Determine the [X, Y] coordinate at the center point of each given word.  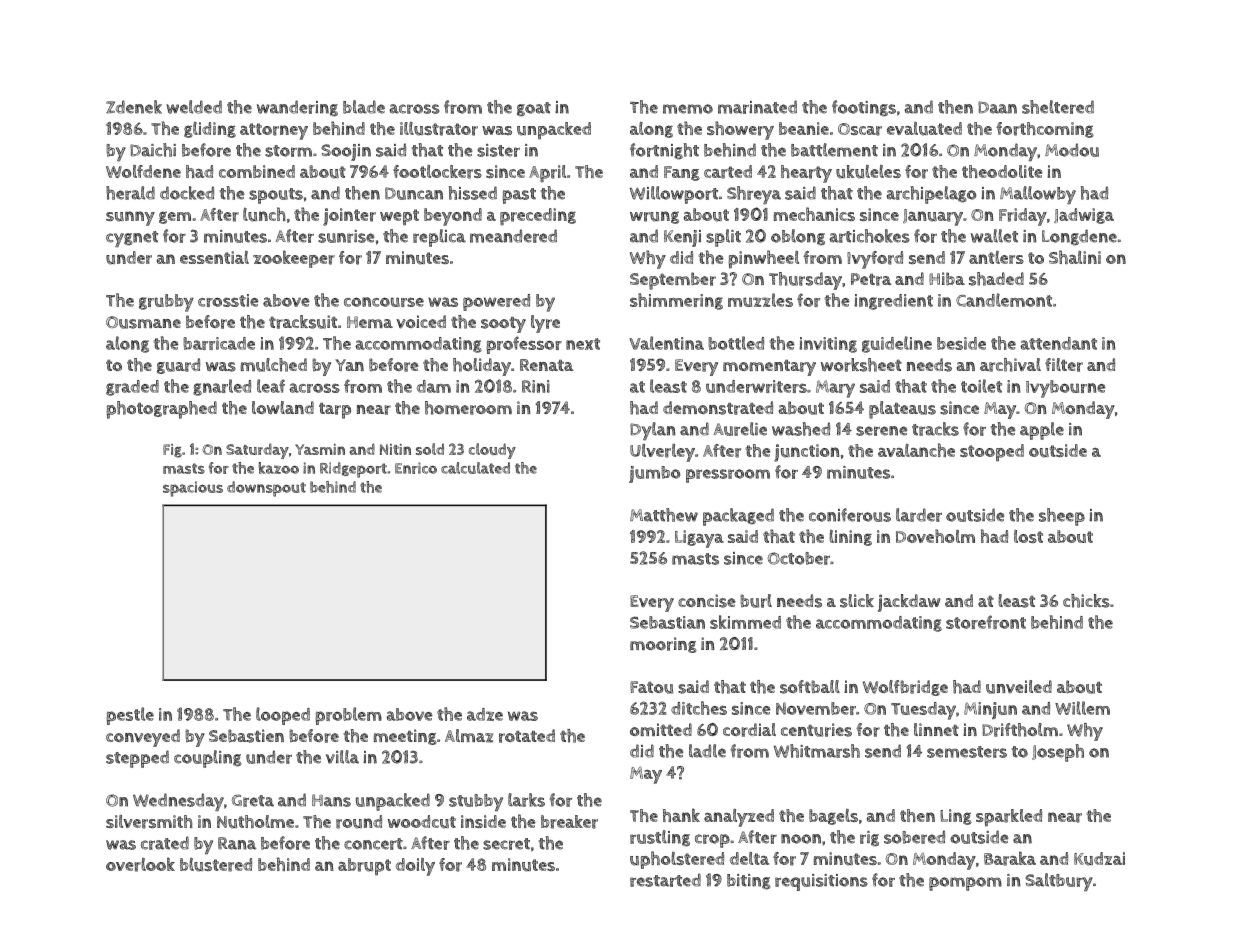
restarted [665, 880]
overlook [140, 864]
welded [194, 107]
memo [688, 109]
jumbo [654, 474]
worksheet [861, 365]
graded [132, 388]
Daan [997, 107]
